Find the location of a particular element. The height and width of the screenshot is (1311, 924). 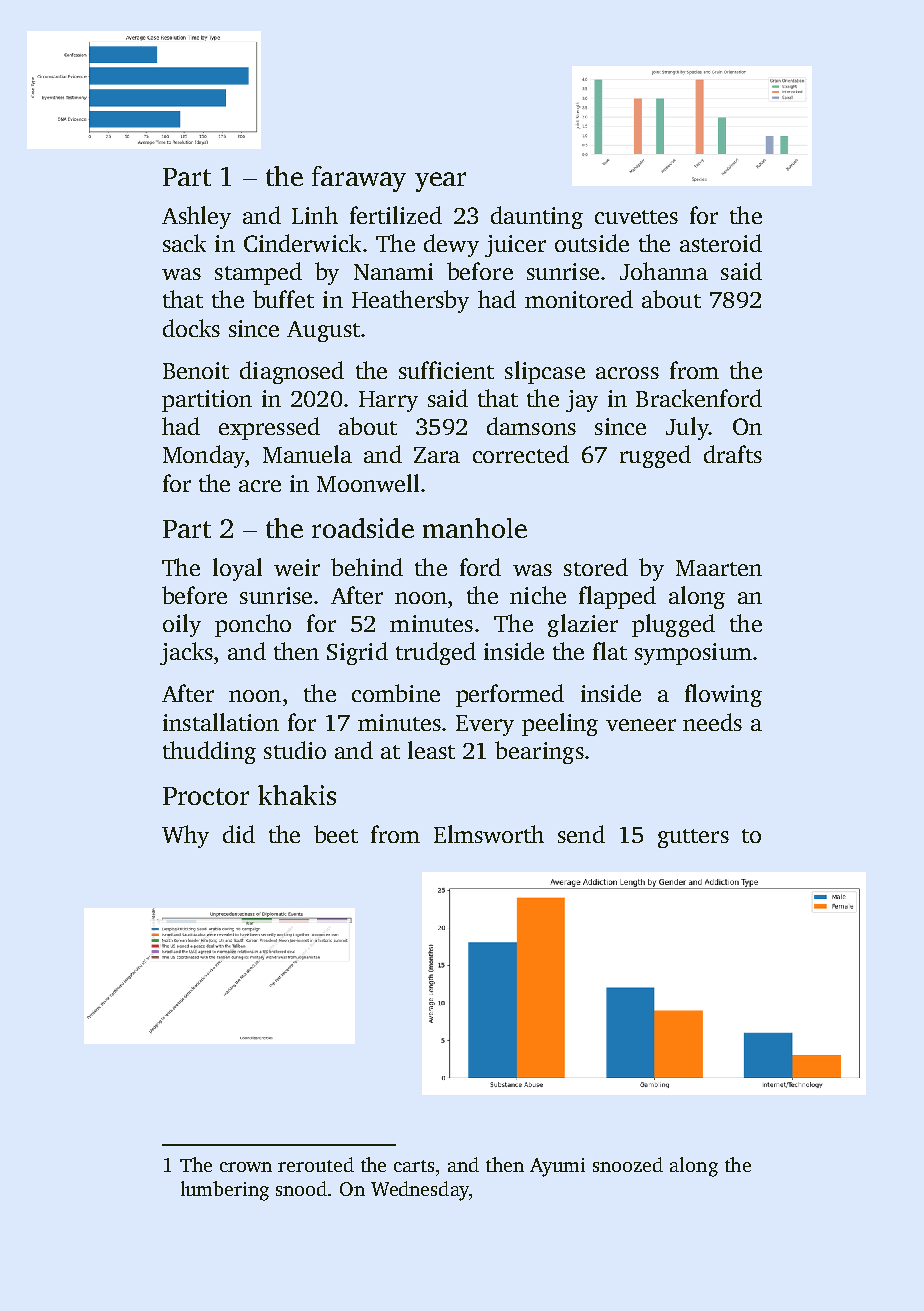

Ashley is located at coordinates (196, 217).
